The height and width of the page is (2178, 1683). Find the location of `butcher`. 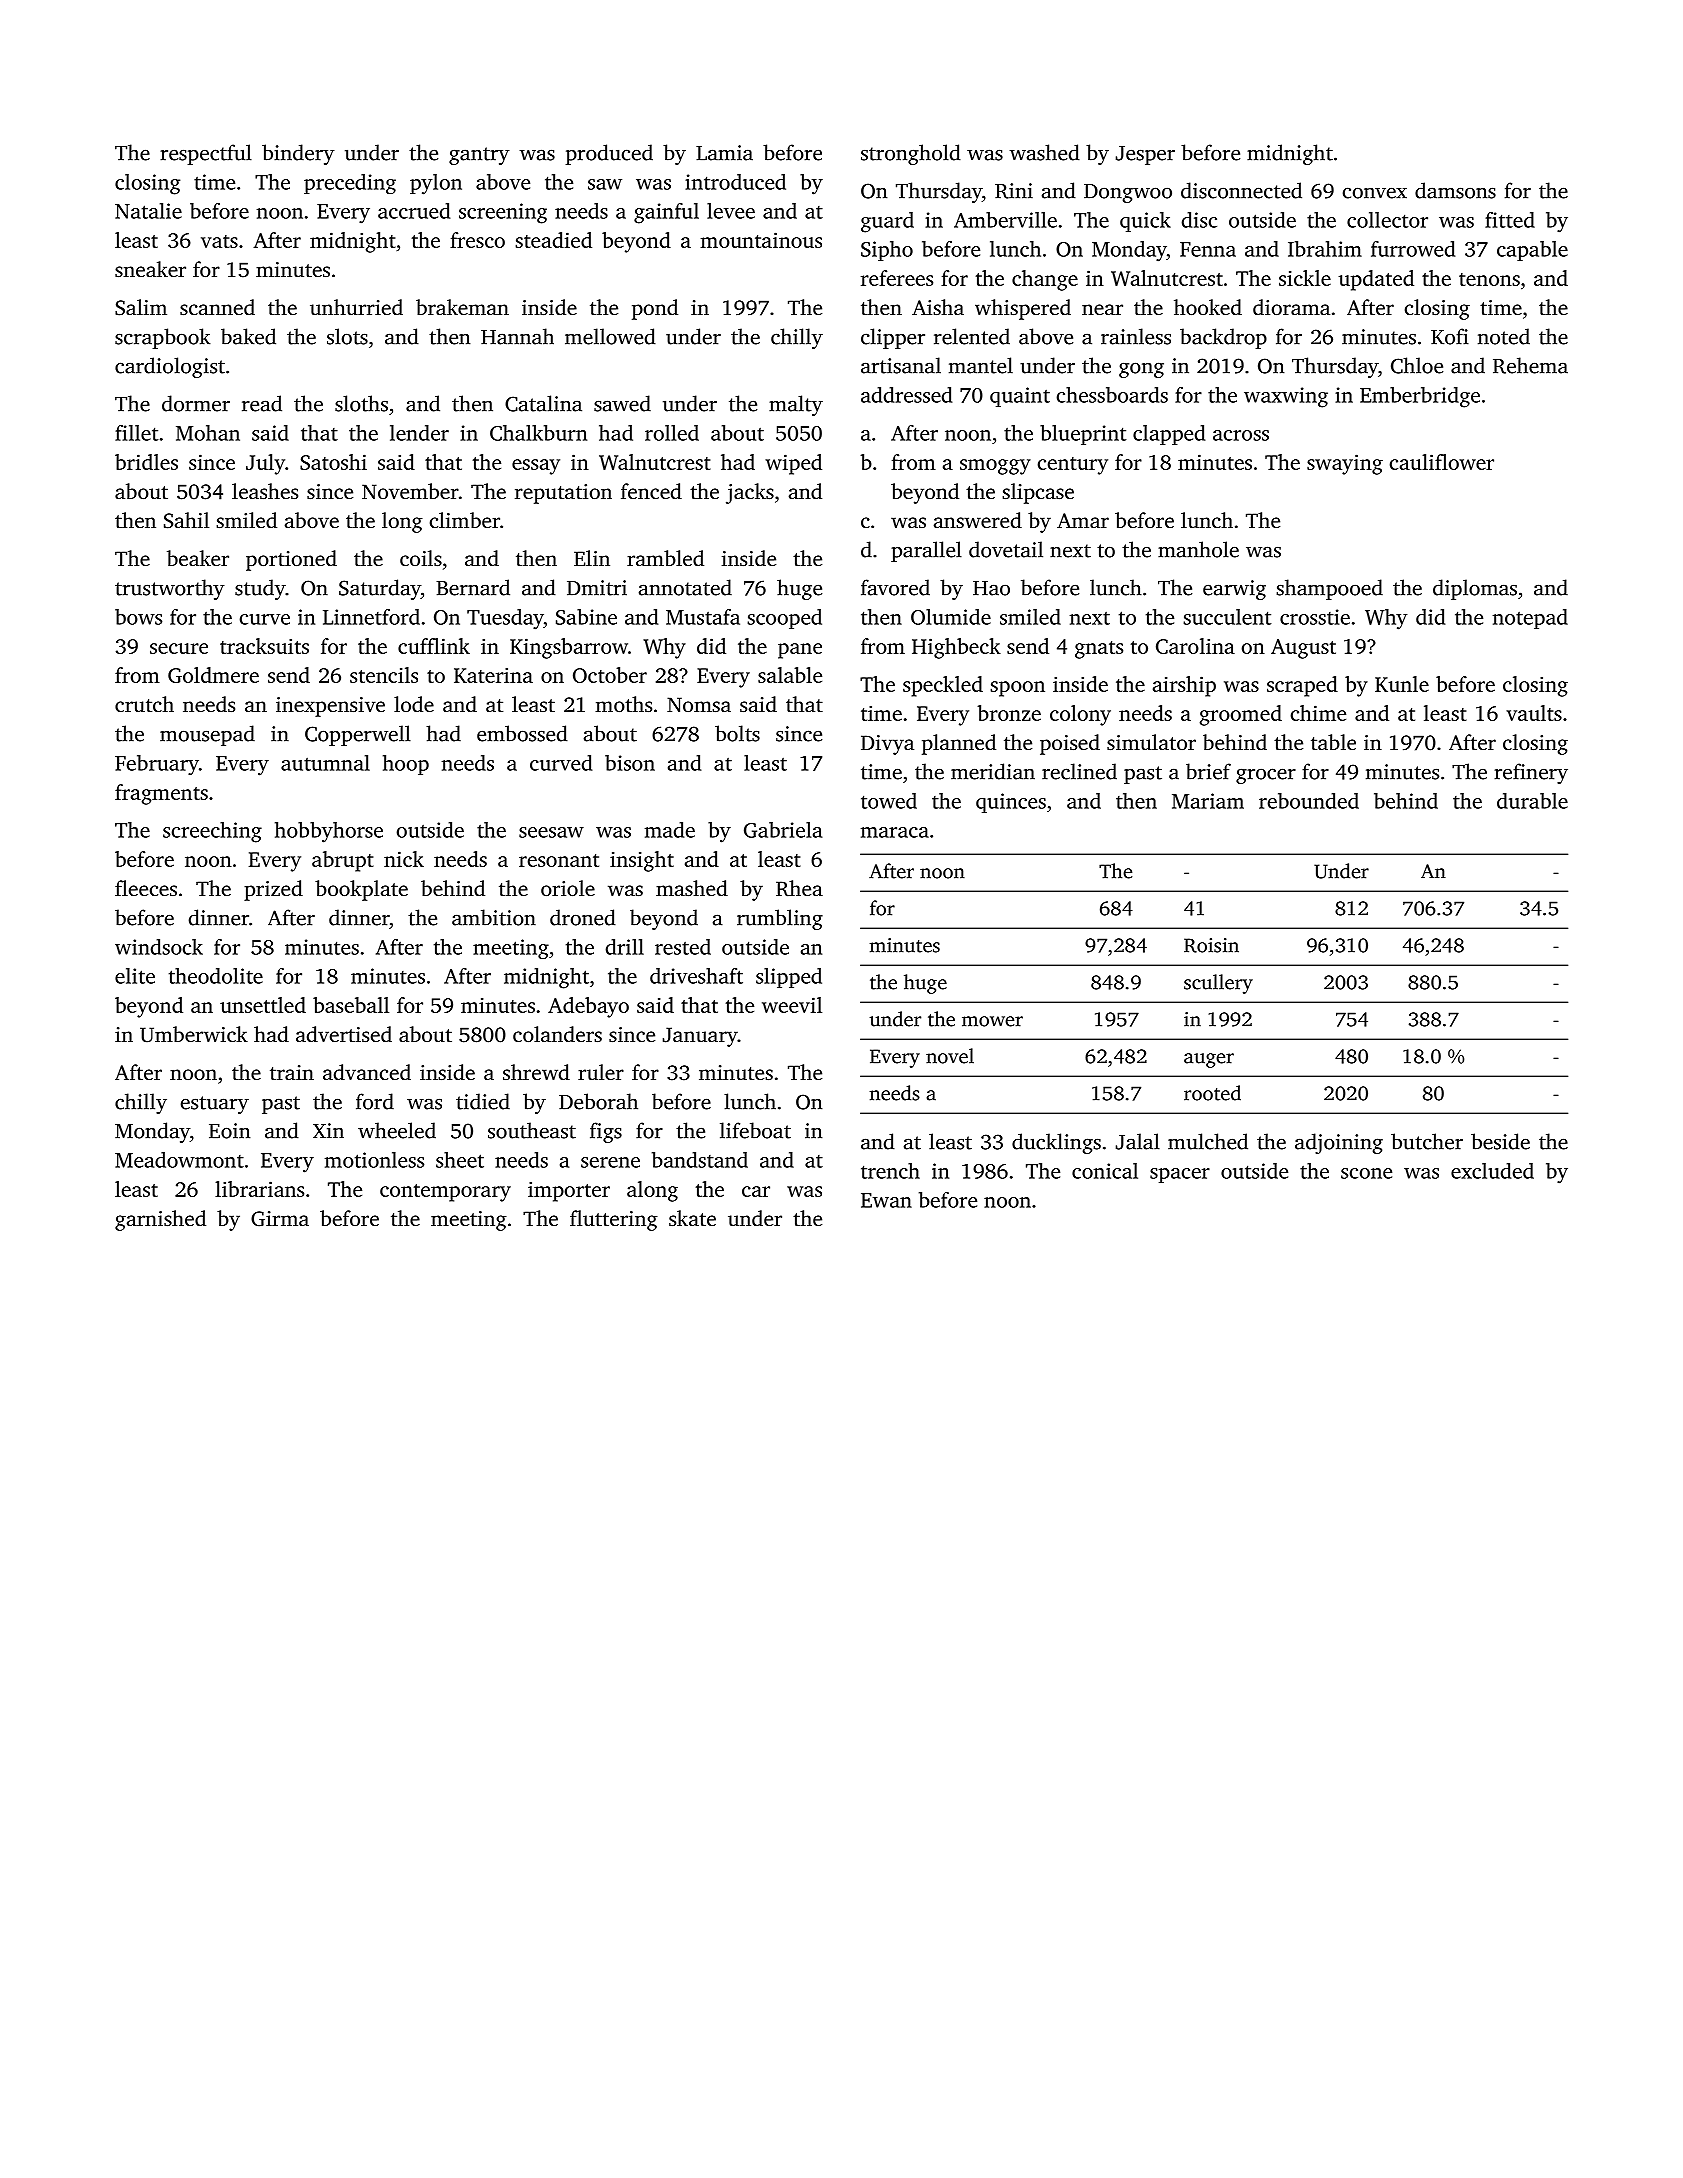

butcher is located at coordinates (1427, 1141).
